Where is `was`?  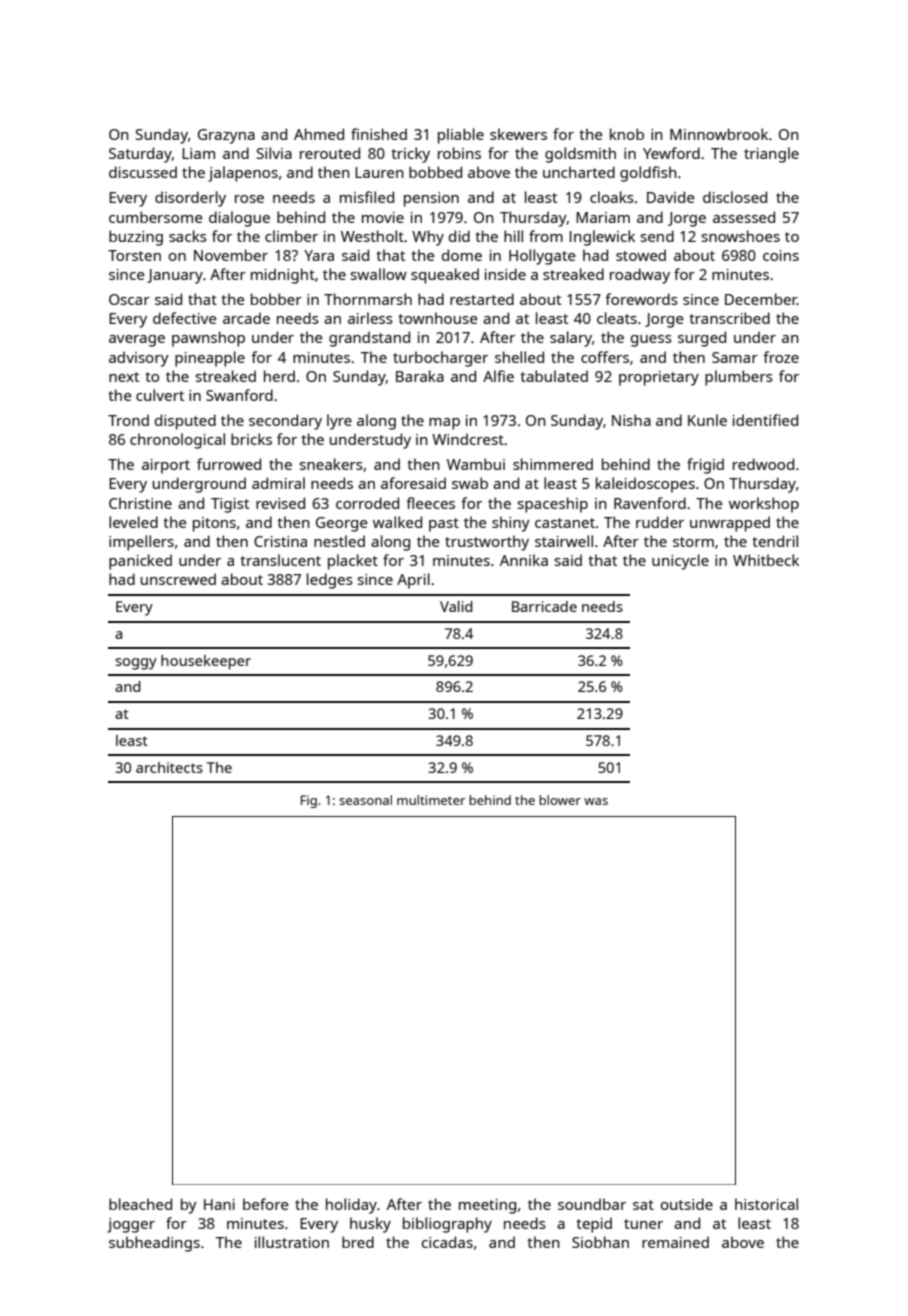
was is located at coordinates (596, 801).
